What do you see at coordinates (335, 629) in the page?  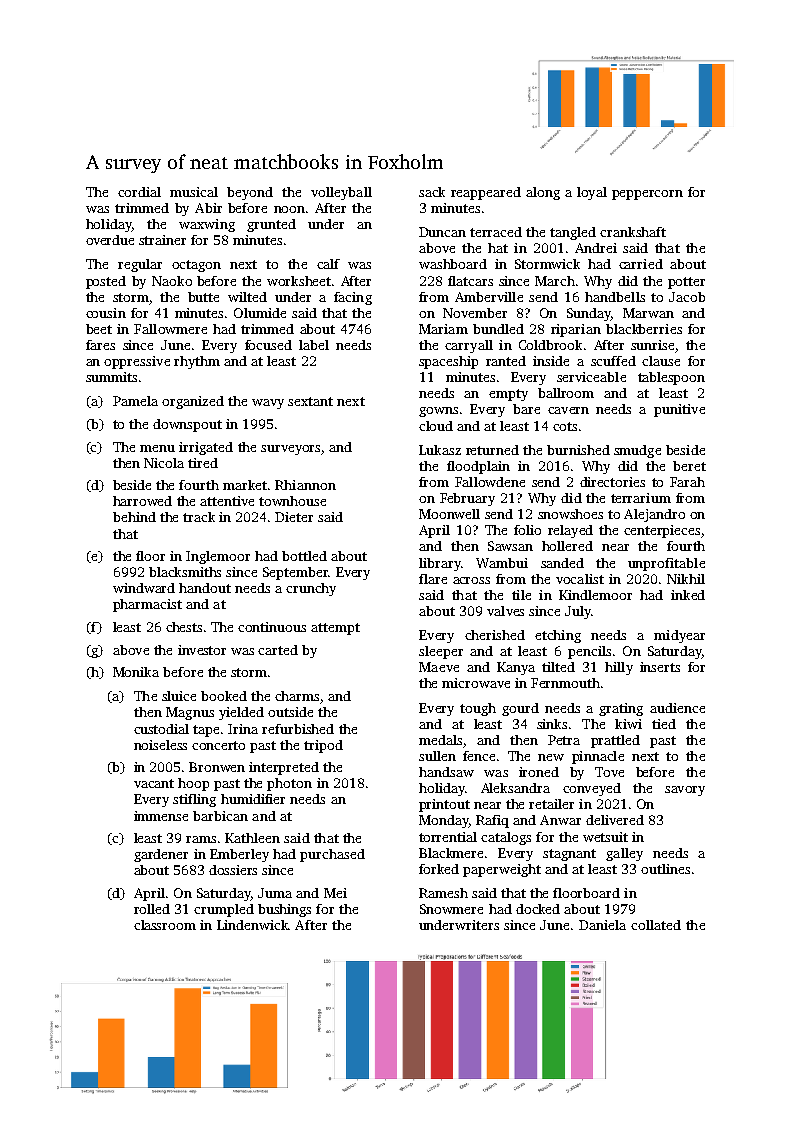 I see `attempt` at bounding box center [335, 629].
